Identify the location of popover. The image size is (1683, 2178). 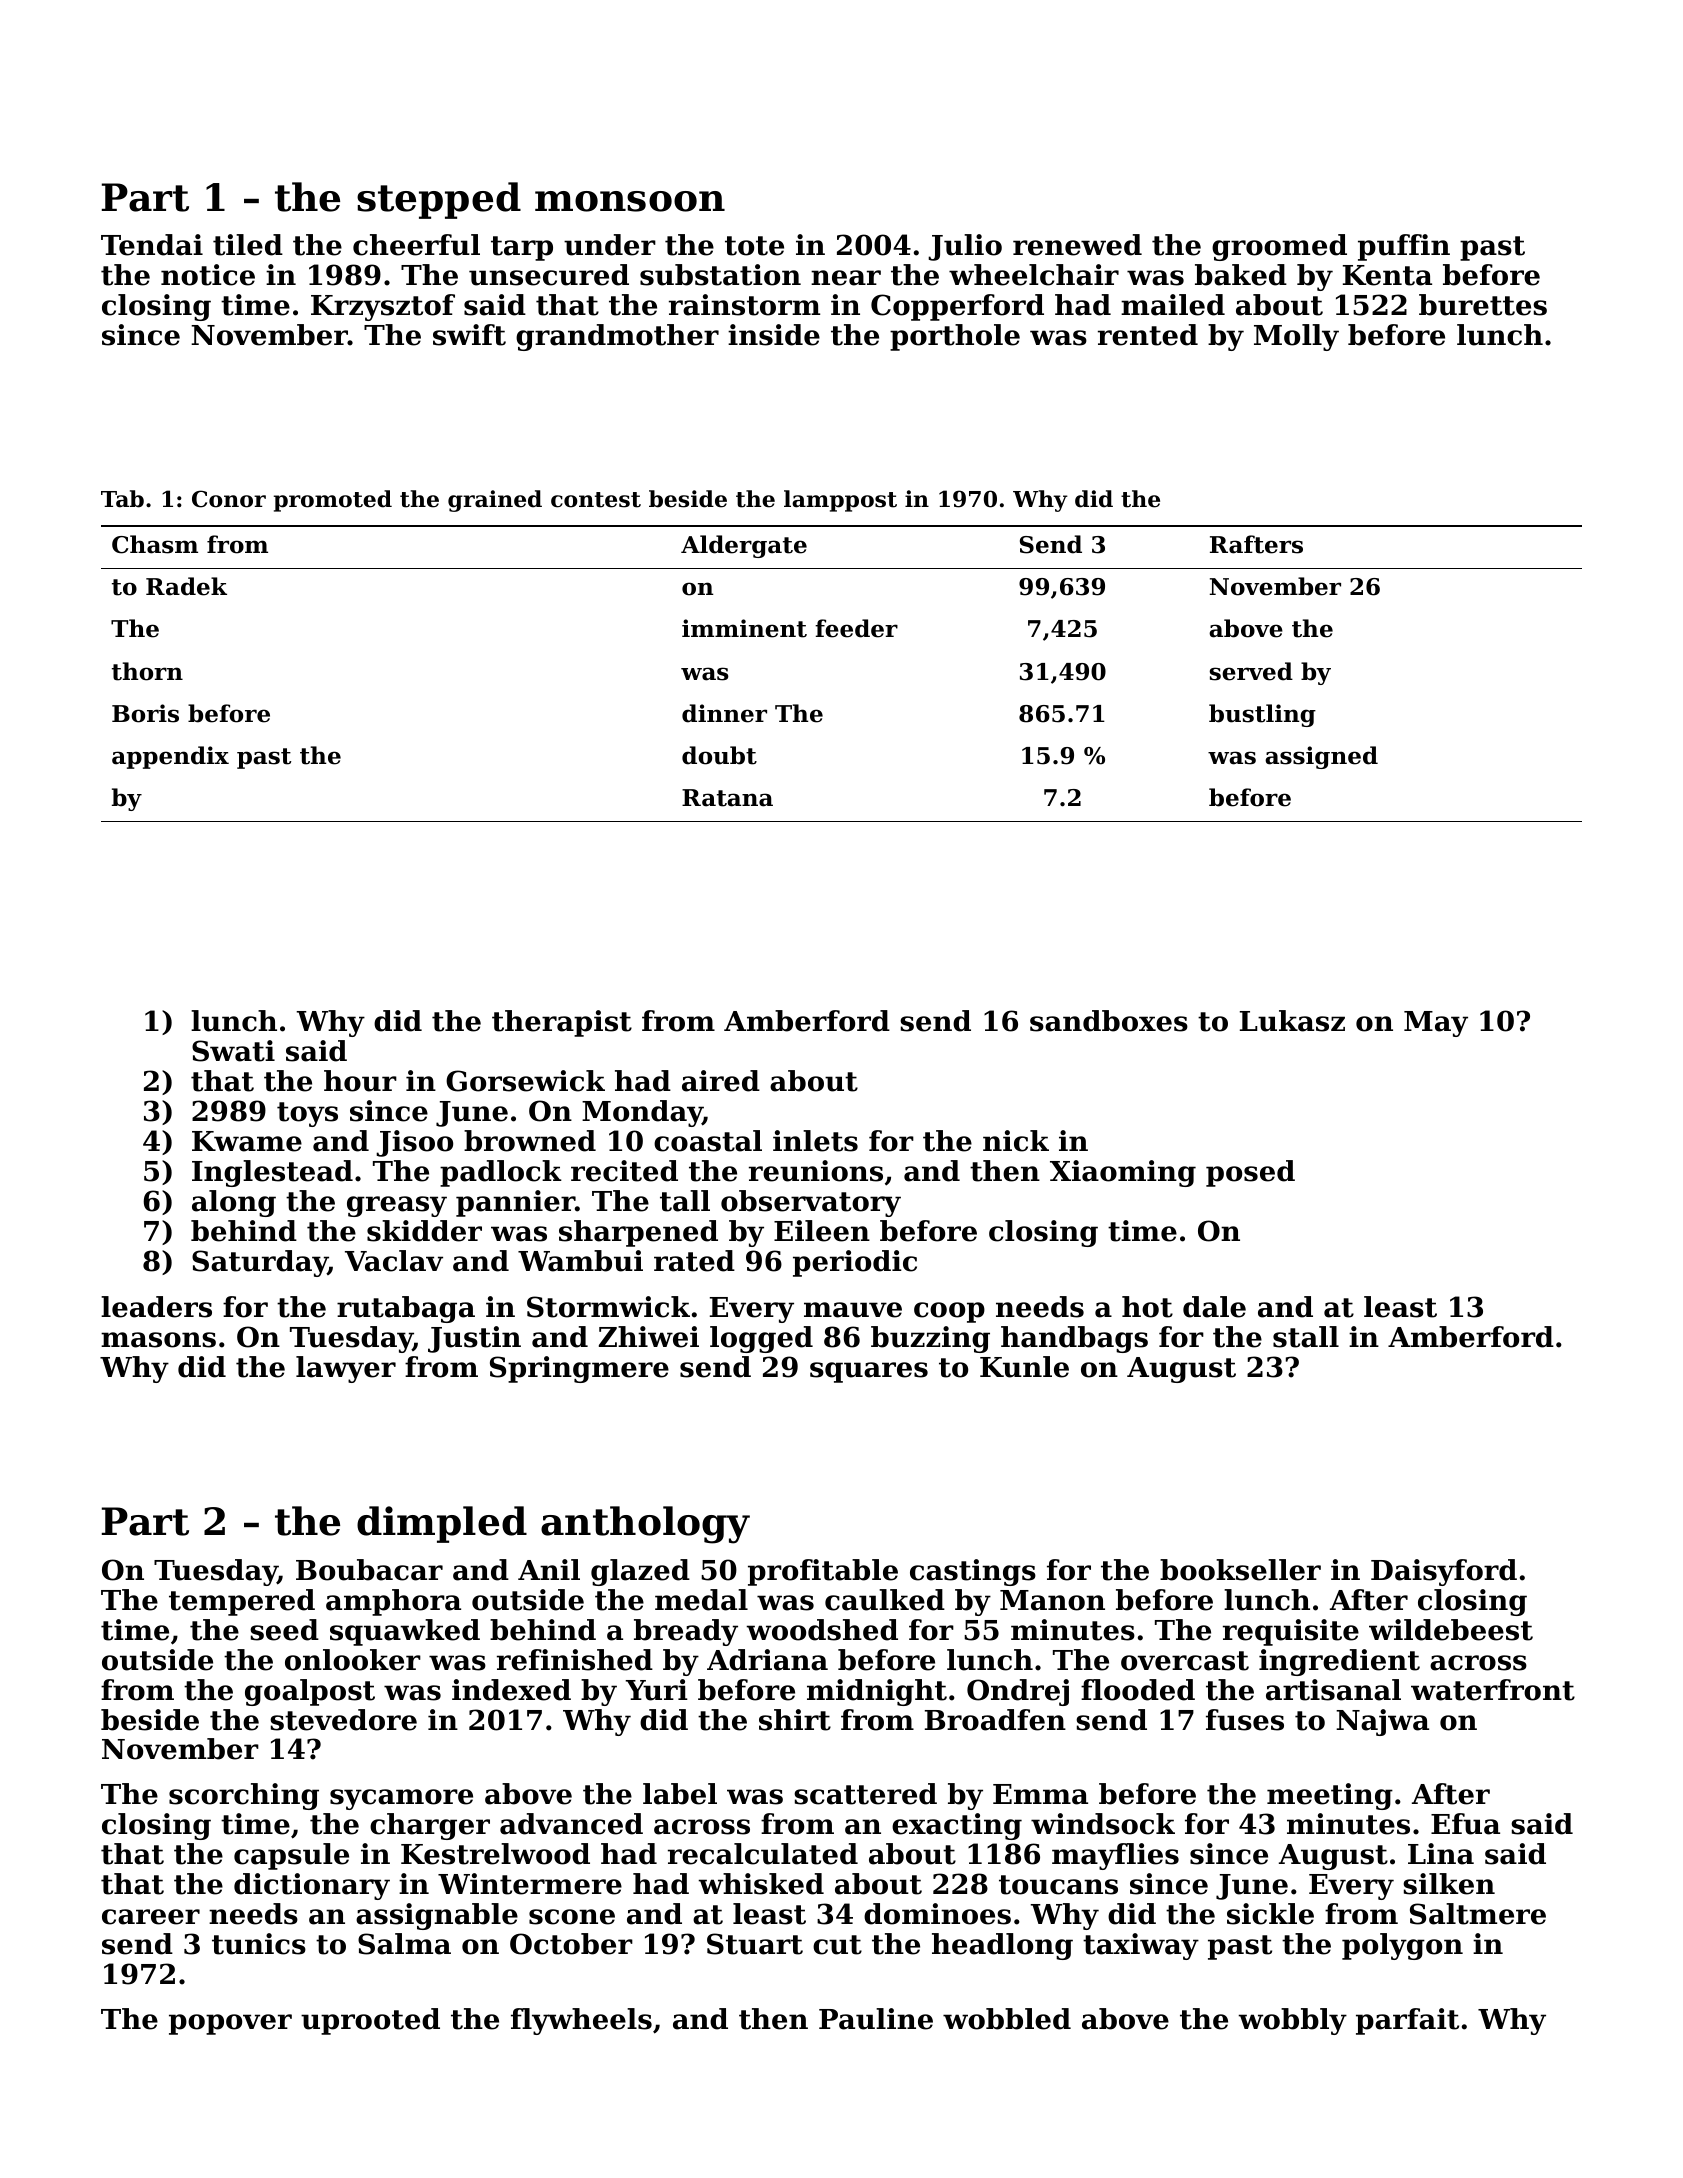
(230, 2024).
